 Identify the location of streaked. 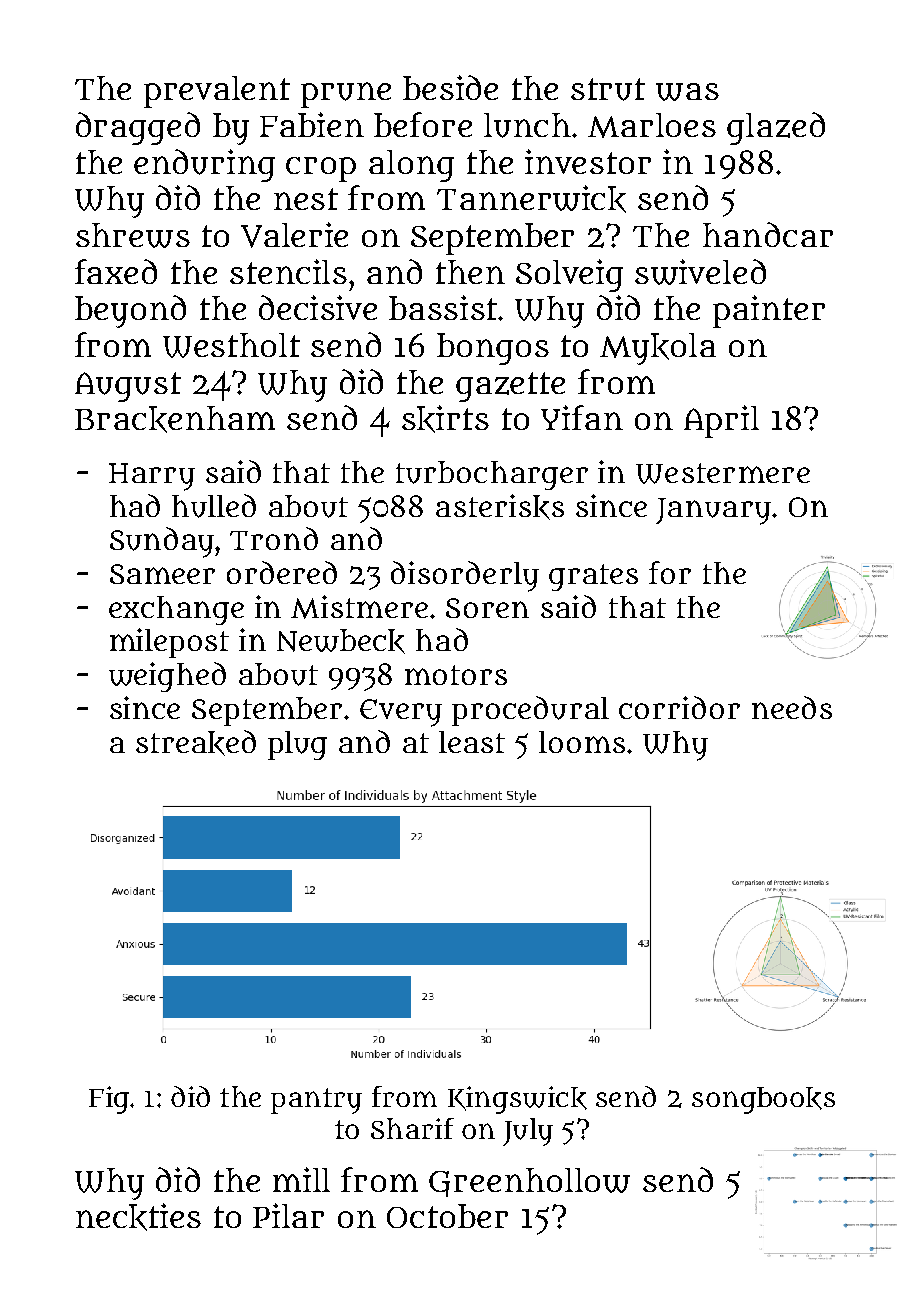
(196, 743).
